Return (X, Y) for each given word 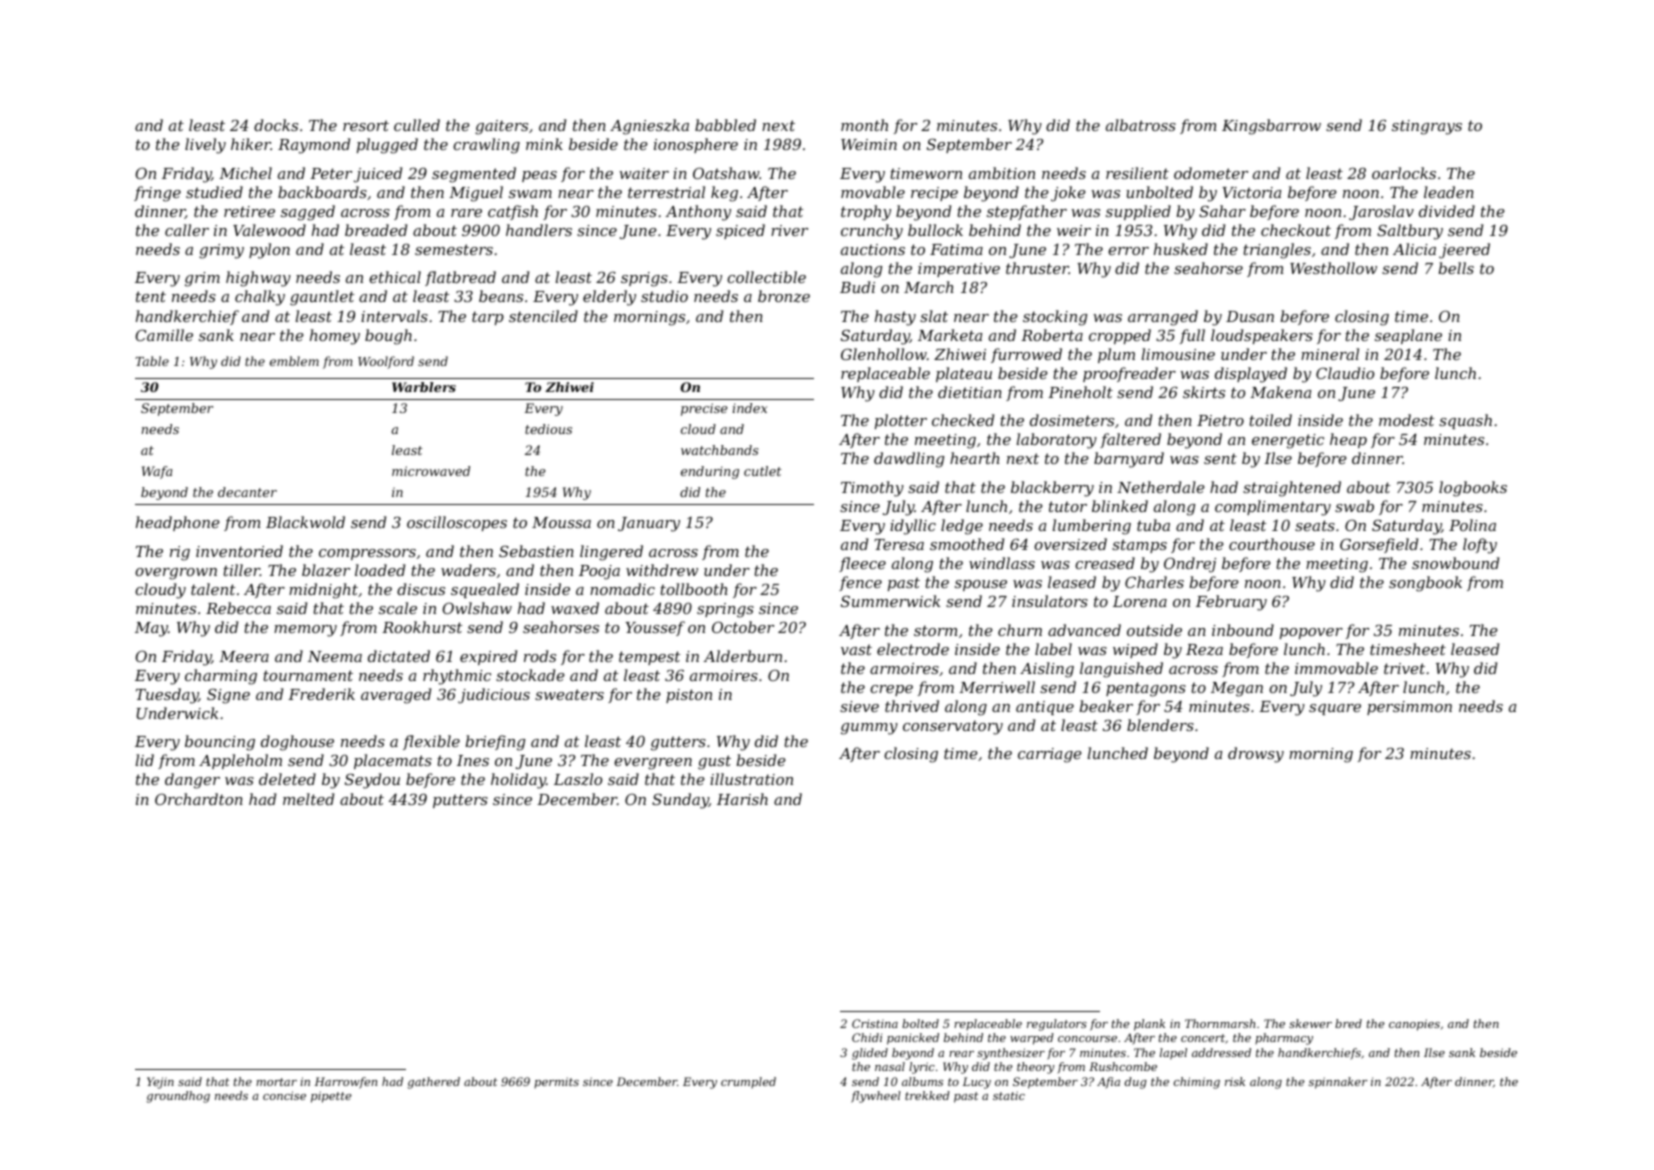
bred (1348, 1023)
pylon (269, 251)
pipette (331, 1097)
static (1009, 1095)
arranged (1163, 318)
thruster (1037, 268)
